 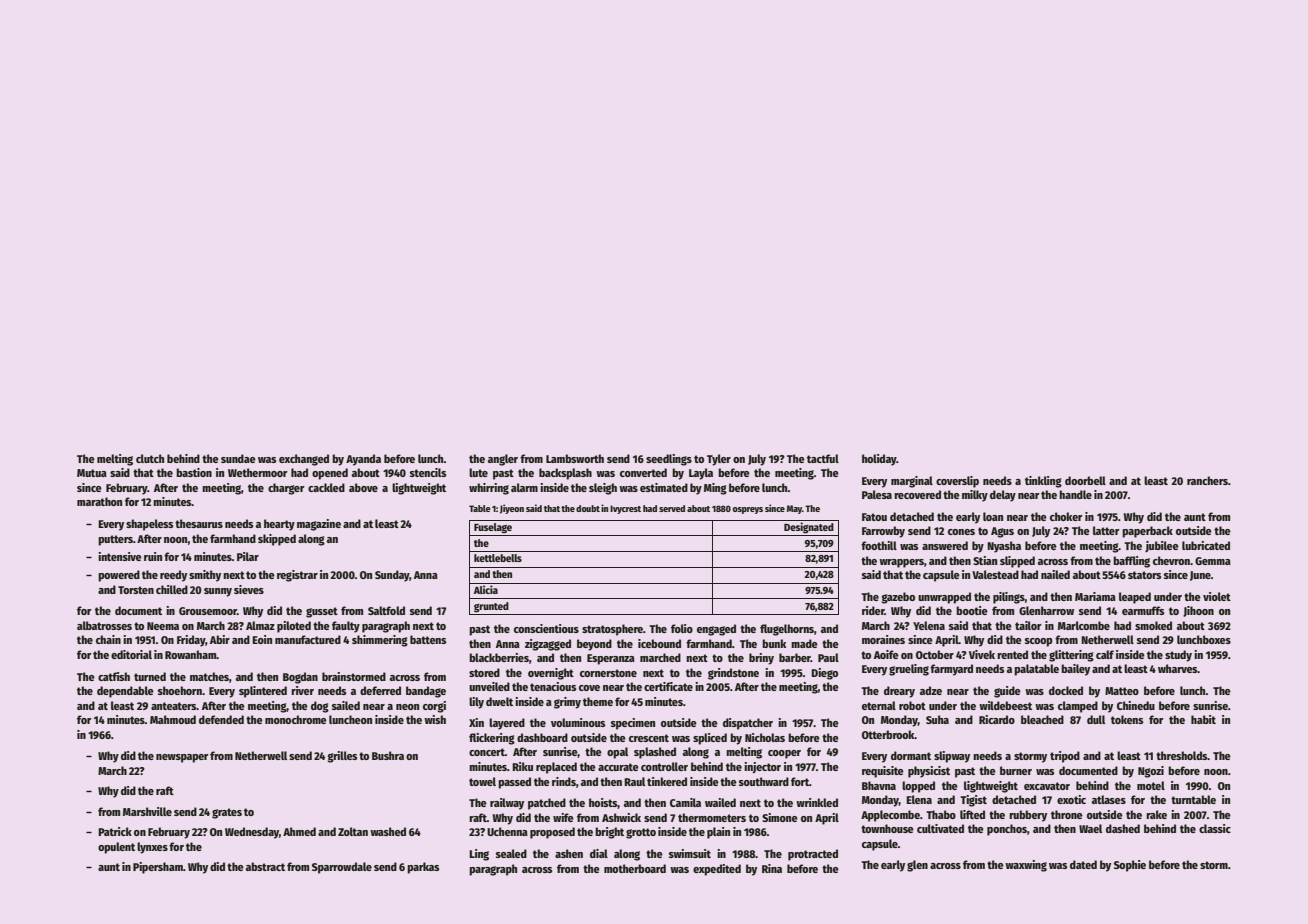 I want to click on stratosphere, so click(x=612, y=630).
